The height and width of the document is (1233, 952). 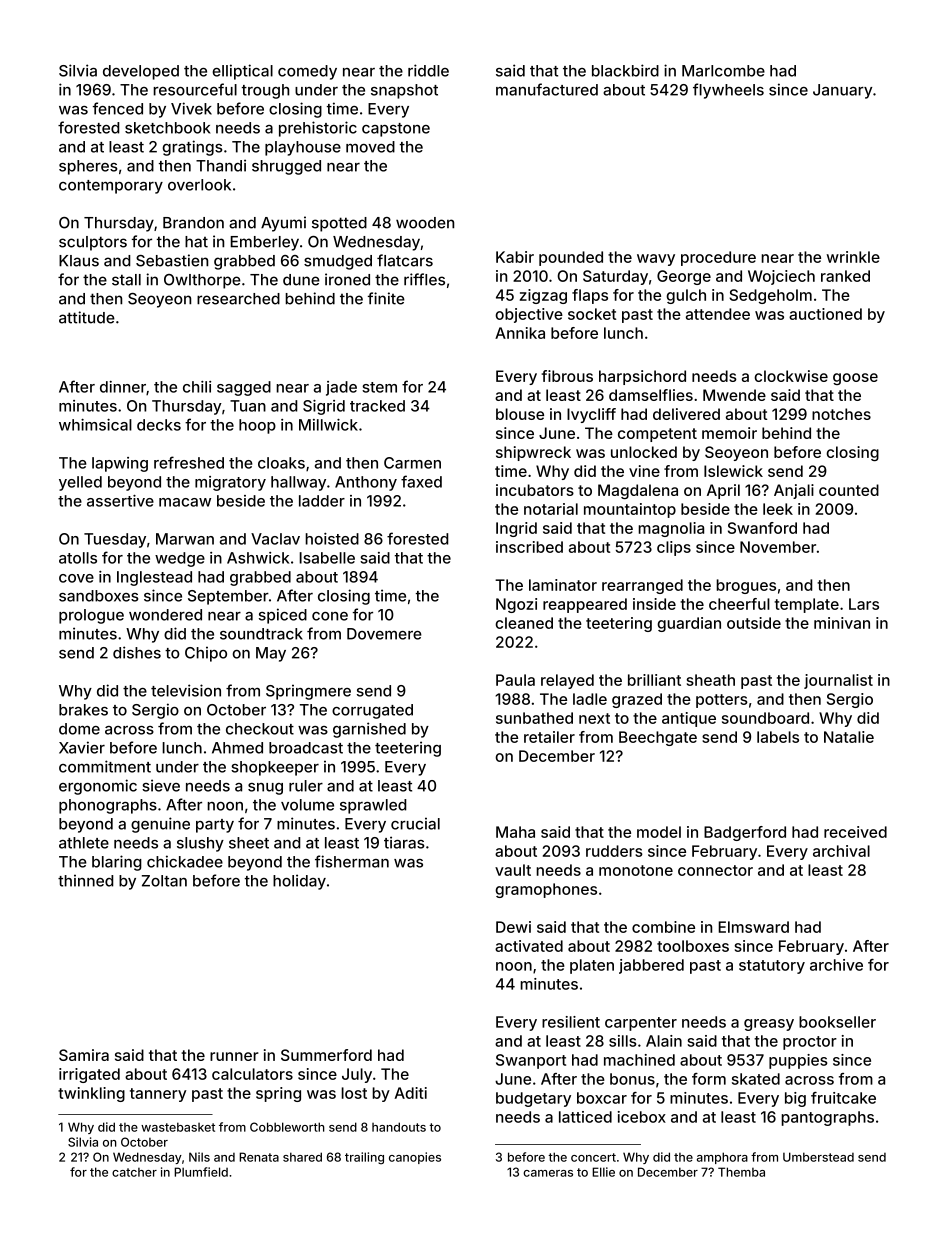 What do you see at coordinates (249, 843) in the document?
I see `sheet` at bounding box center [249, 843].
